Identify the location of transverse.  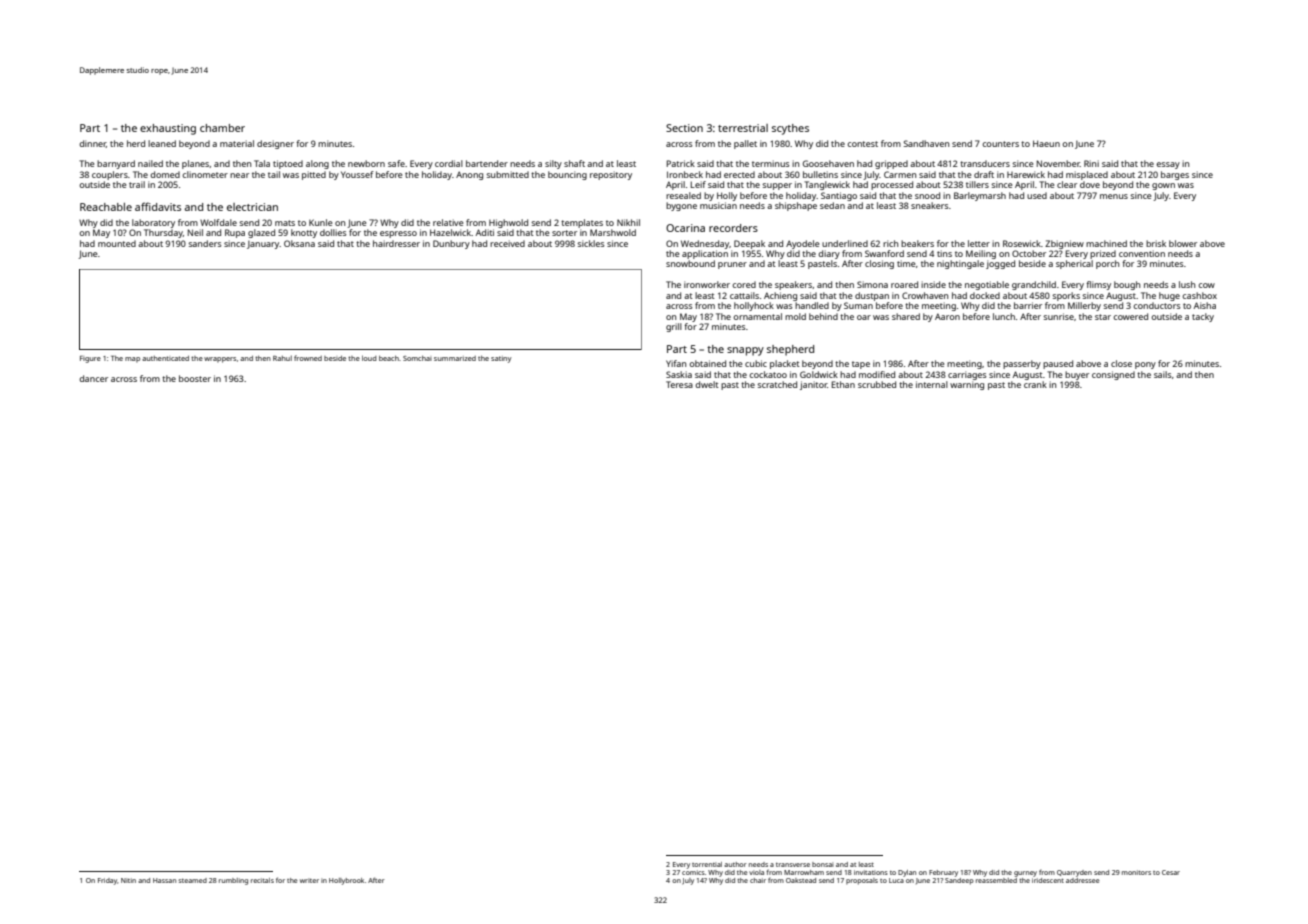
(793, 865).
